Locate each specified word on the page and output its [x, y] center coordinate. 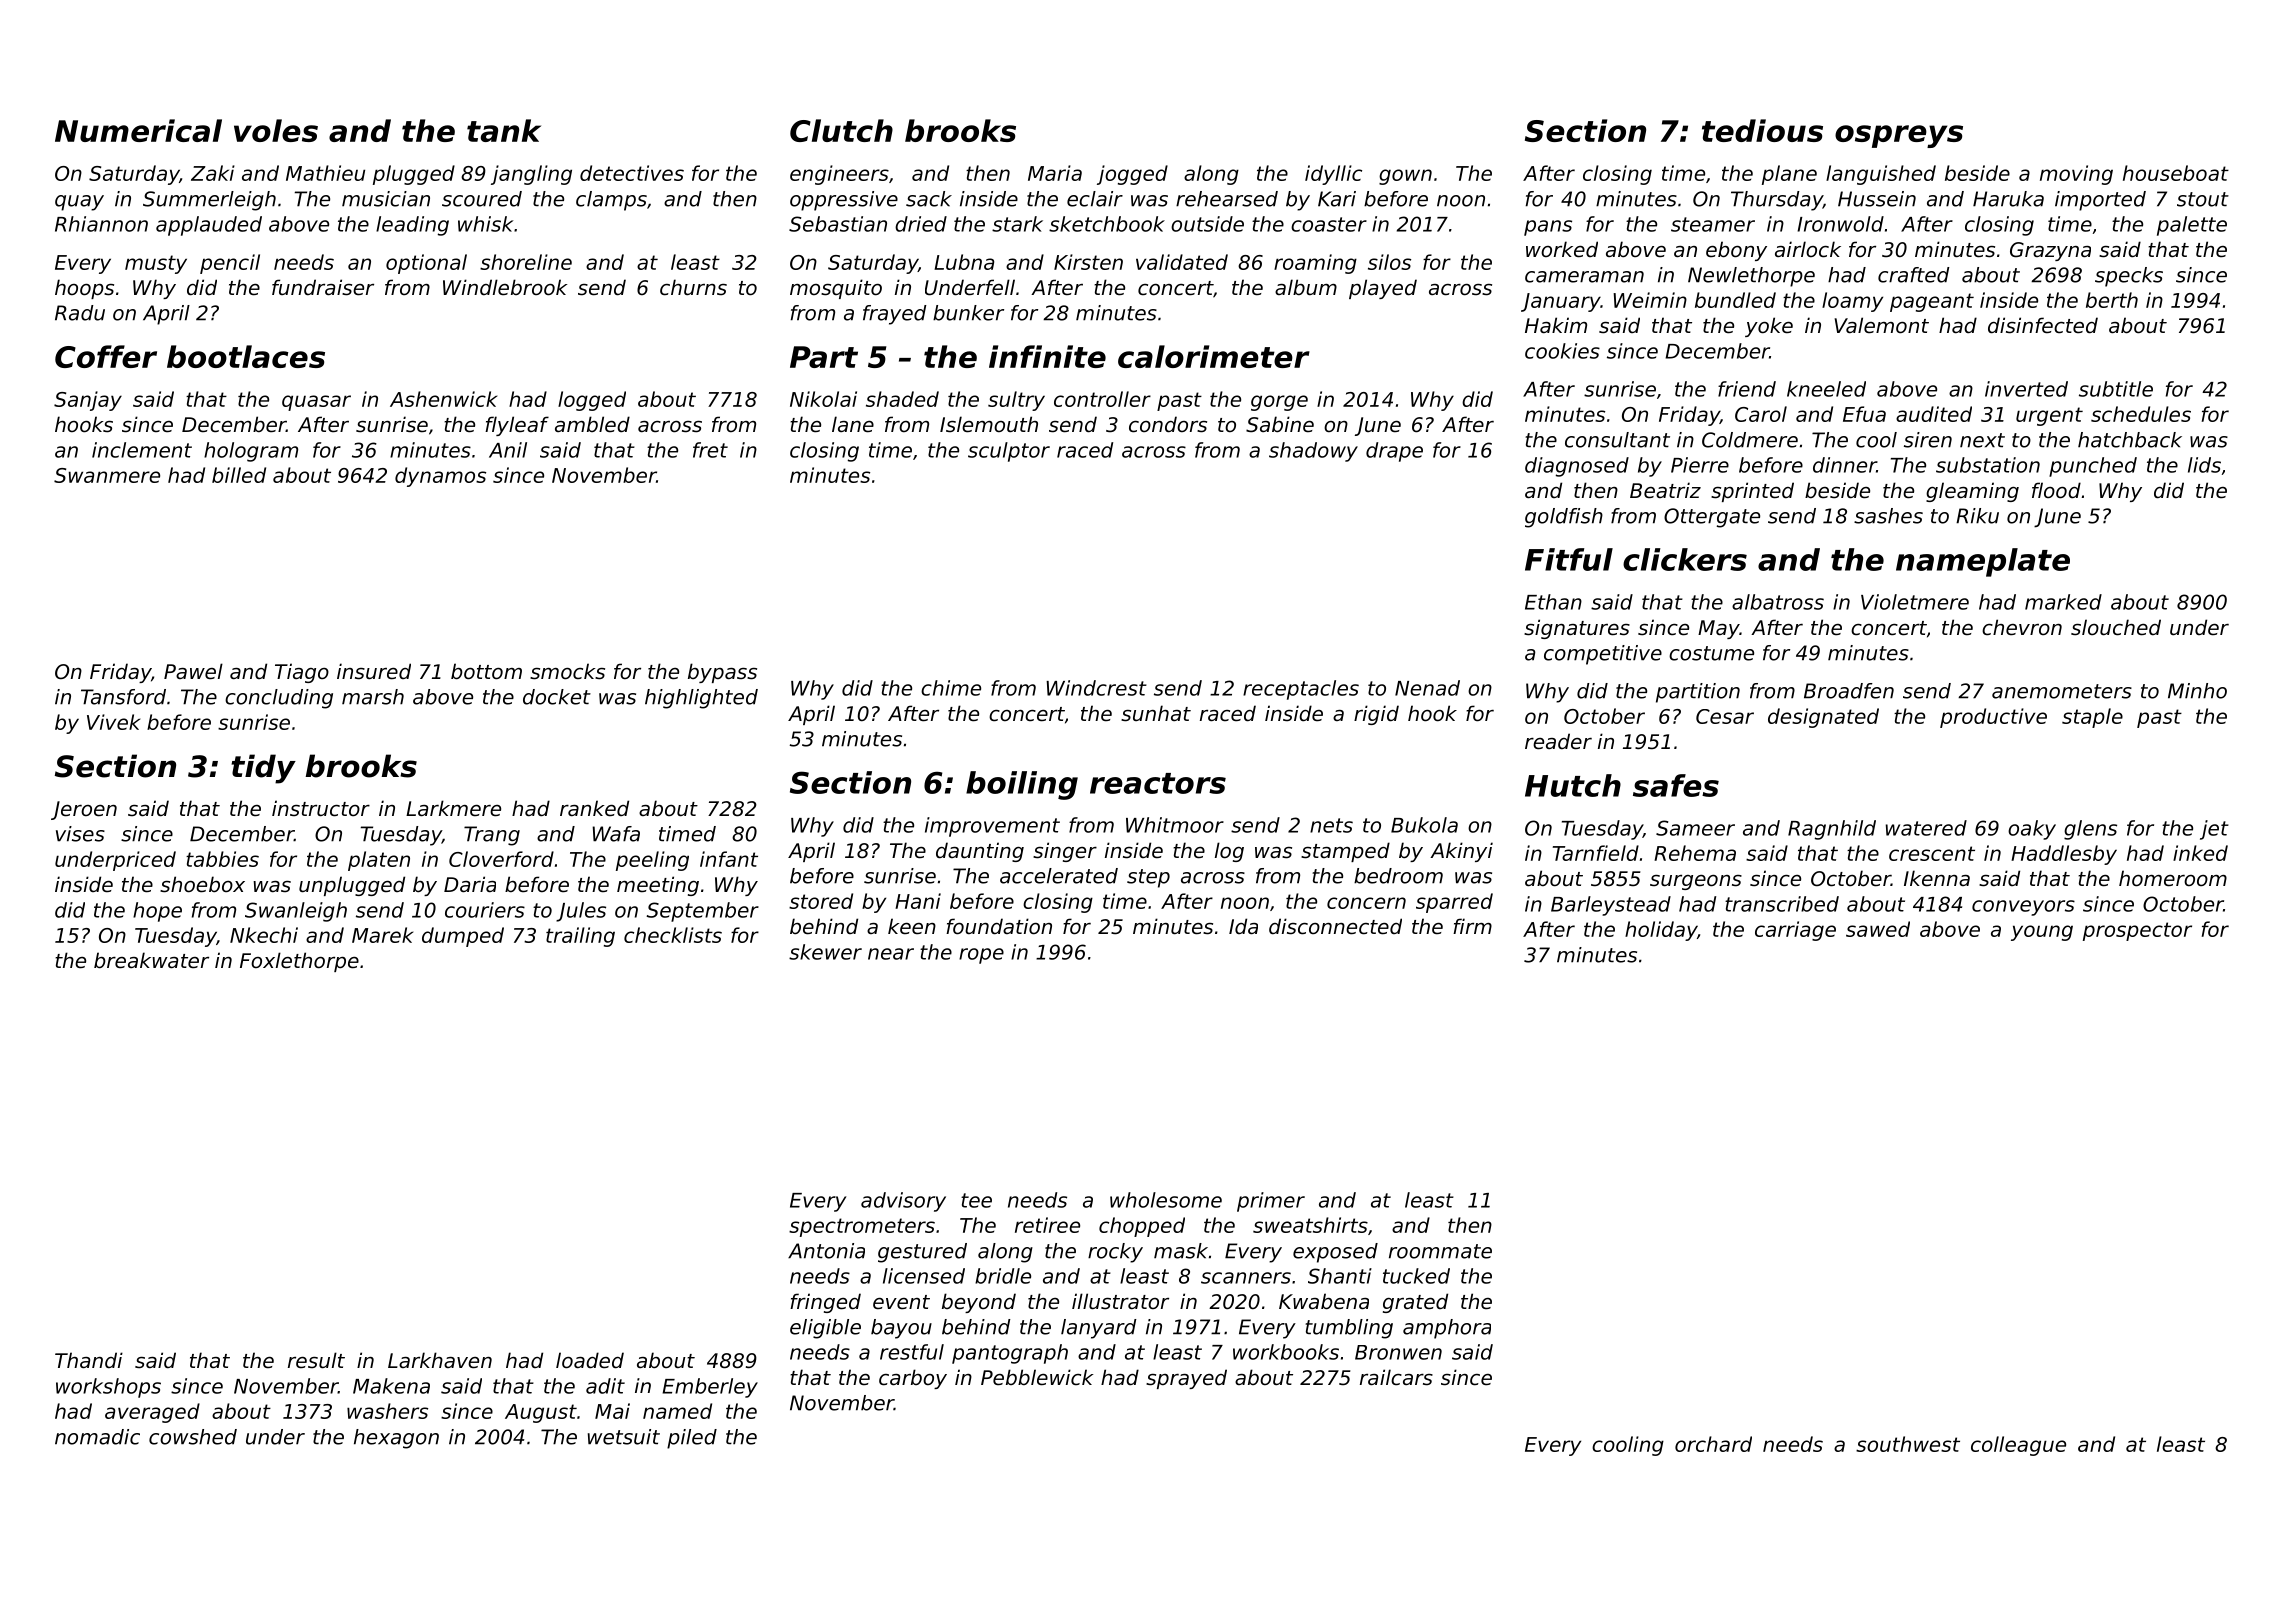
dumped [463, 937]
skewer [825, 952]
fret [710, 450]
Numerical [138, 130]
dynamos [440, 477]
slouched [2116, 627]
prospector [2137, 931]
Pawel [193, 671]
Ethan [1553, 602]
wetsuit [624, 1437]
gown [1405, 177]
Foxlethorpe [299, 962]
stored [821, 901]
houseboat [2176, 173]
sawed [1878, 929]
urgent [2049, 416]
